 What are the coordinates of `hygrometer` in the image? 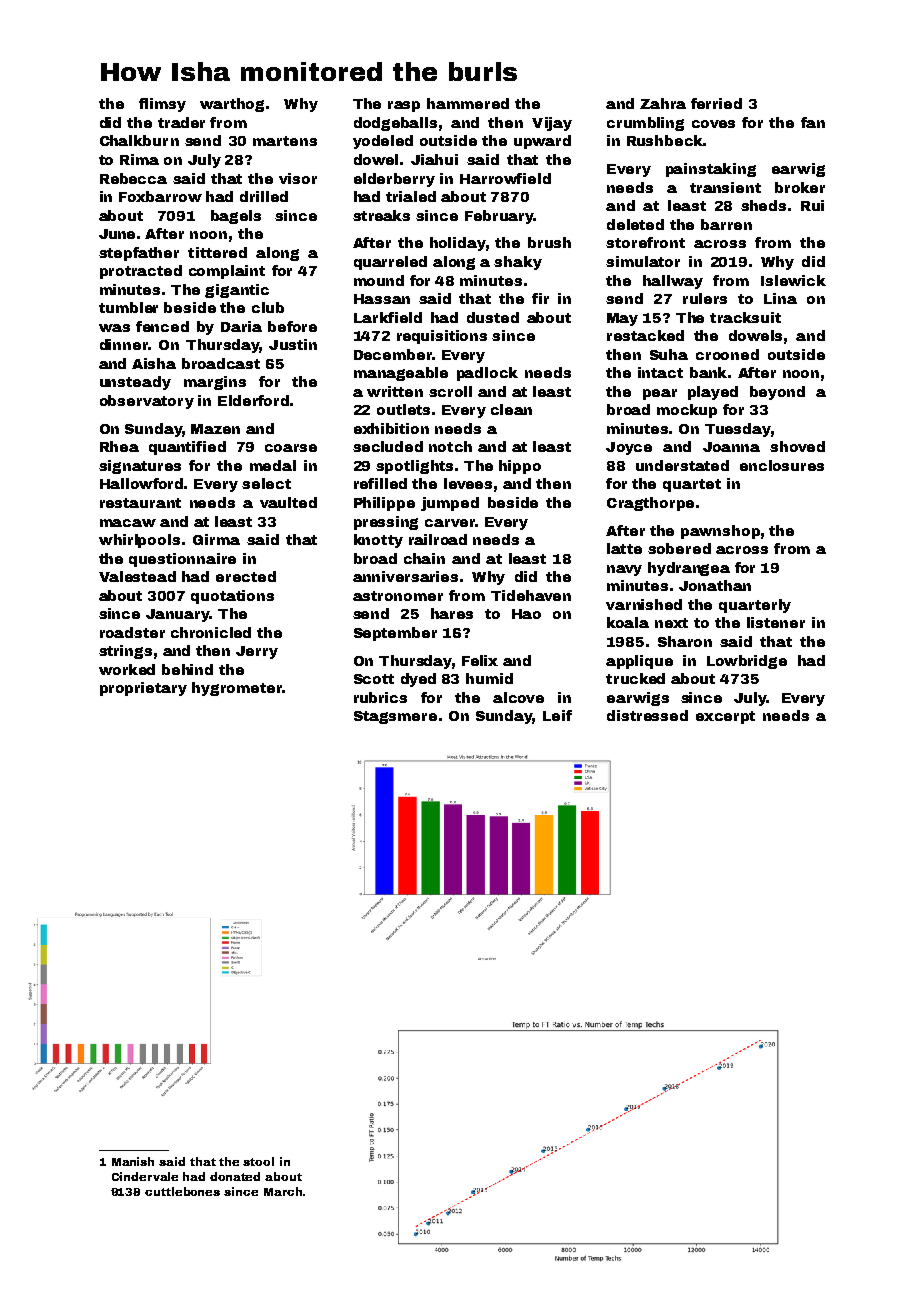 It's located at (237, 689).
